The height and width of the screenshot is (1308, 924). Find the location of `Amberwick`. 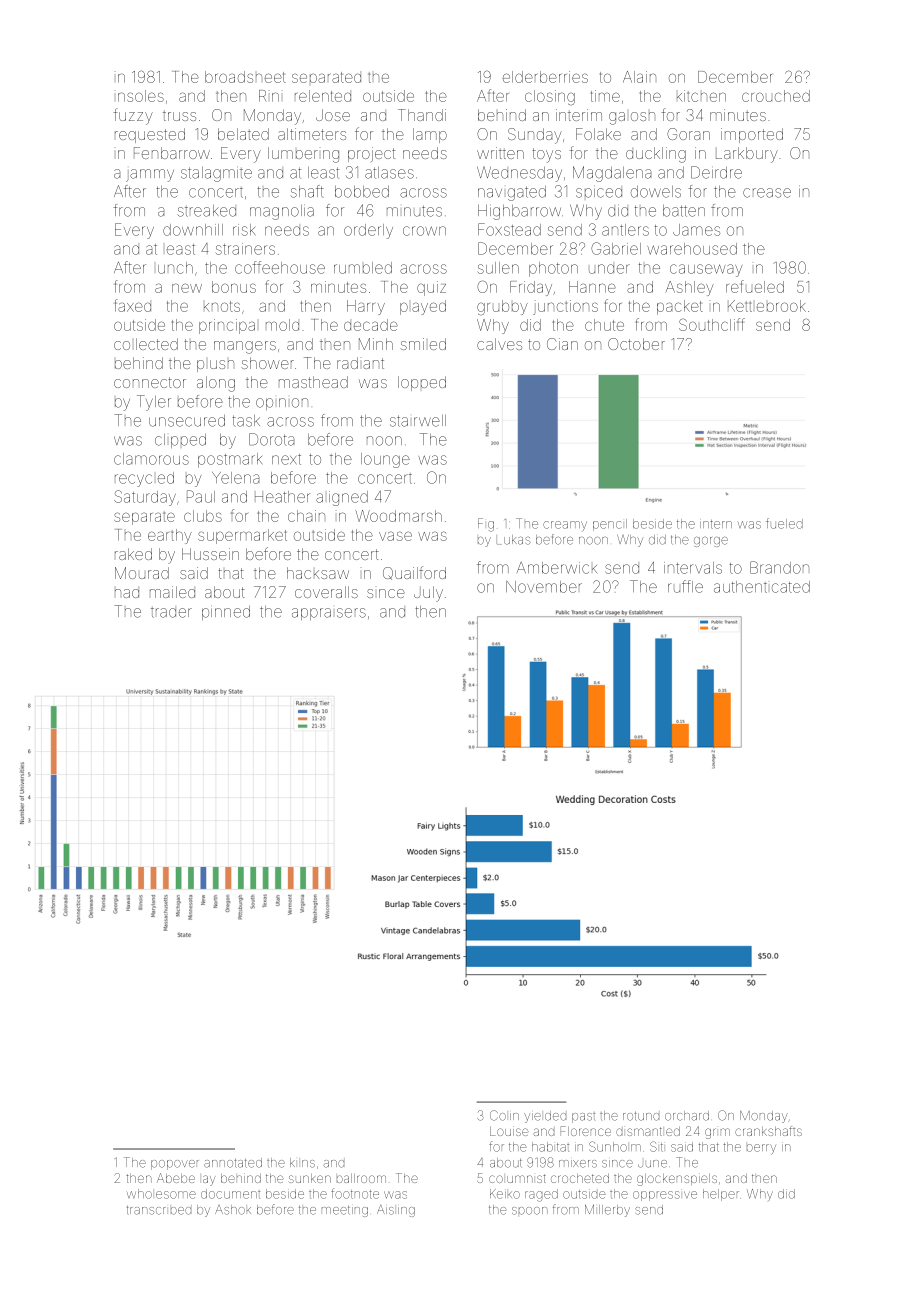

Amberwick is located at coordinates (557, 568).
